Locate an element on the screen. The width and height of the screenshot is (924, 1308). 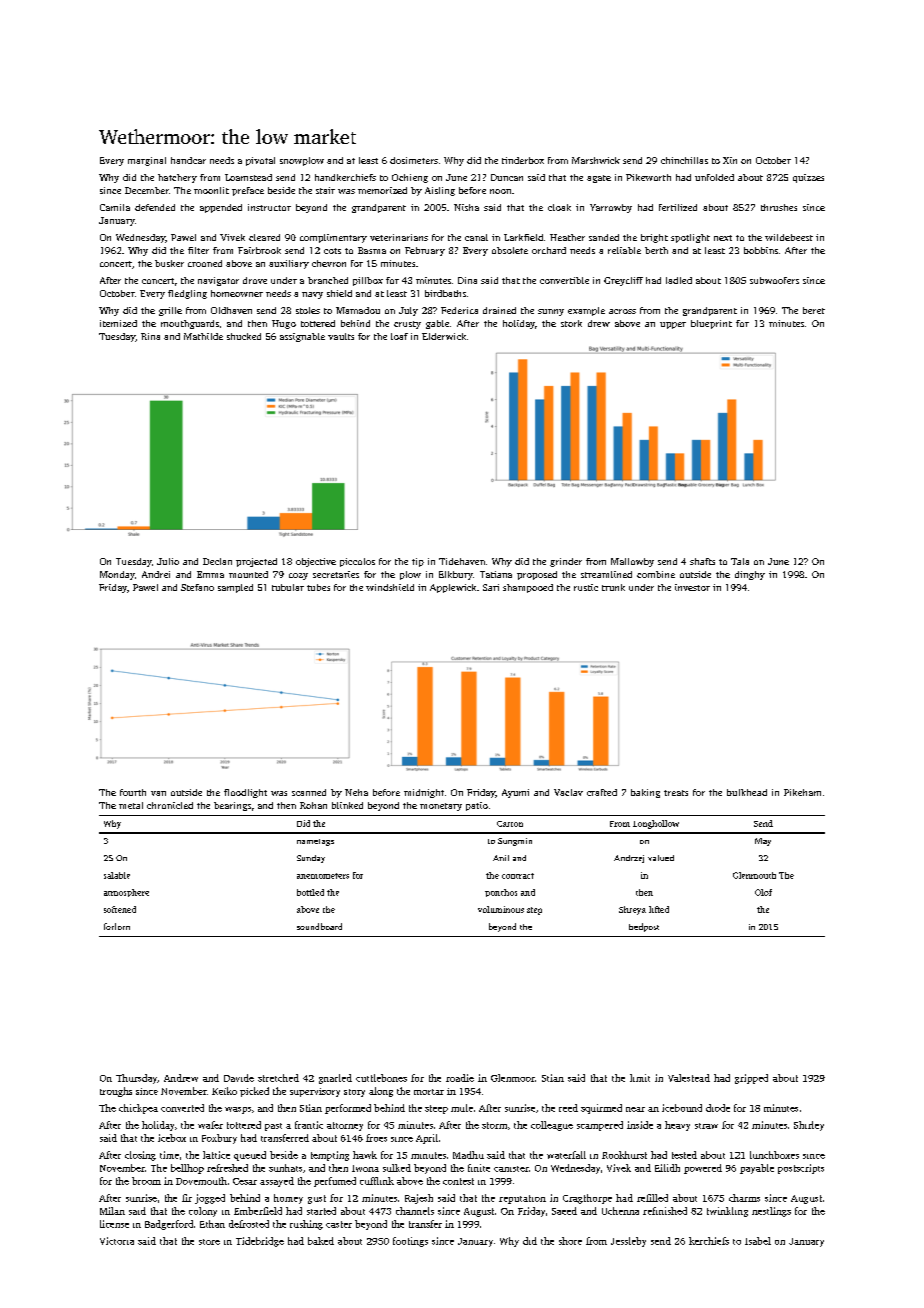
Tidehaven is located at coordinates (462, 561).
